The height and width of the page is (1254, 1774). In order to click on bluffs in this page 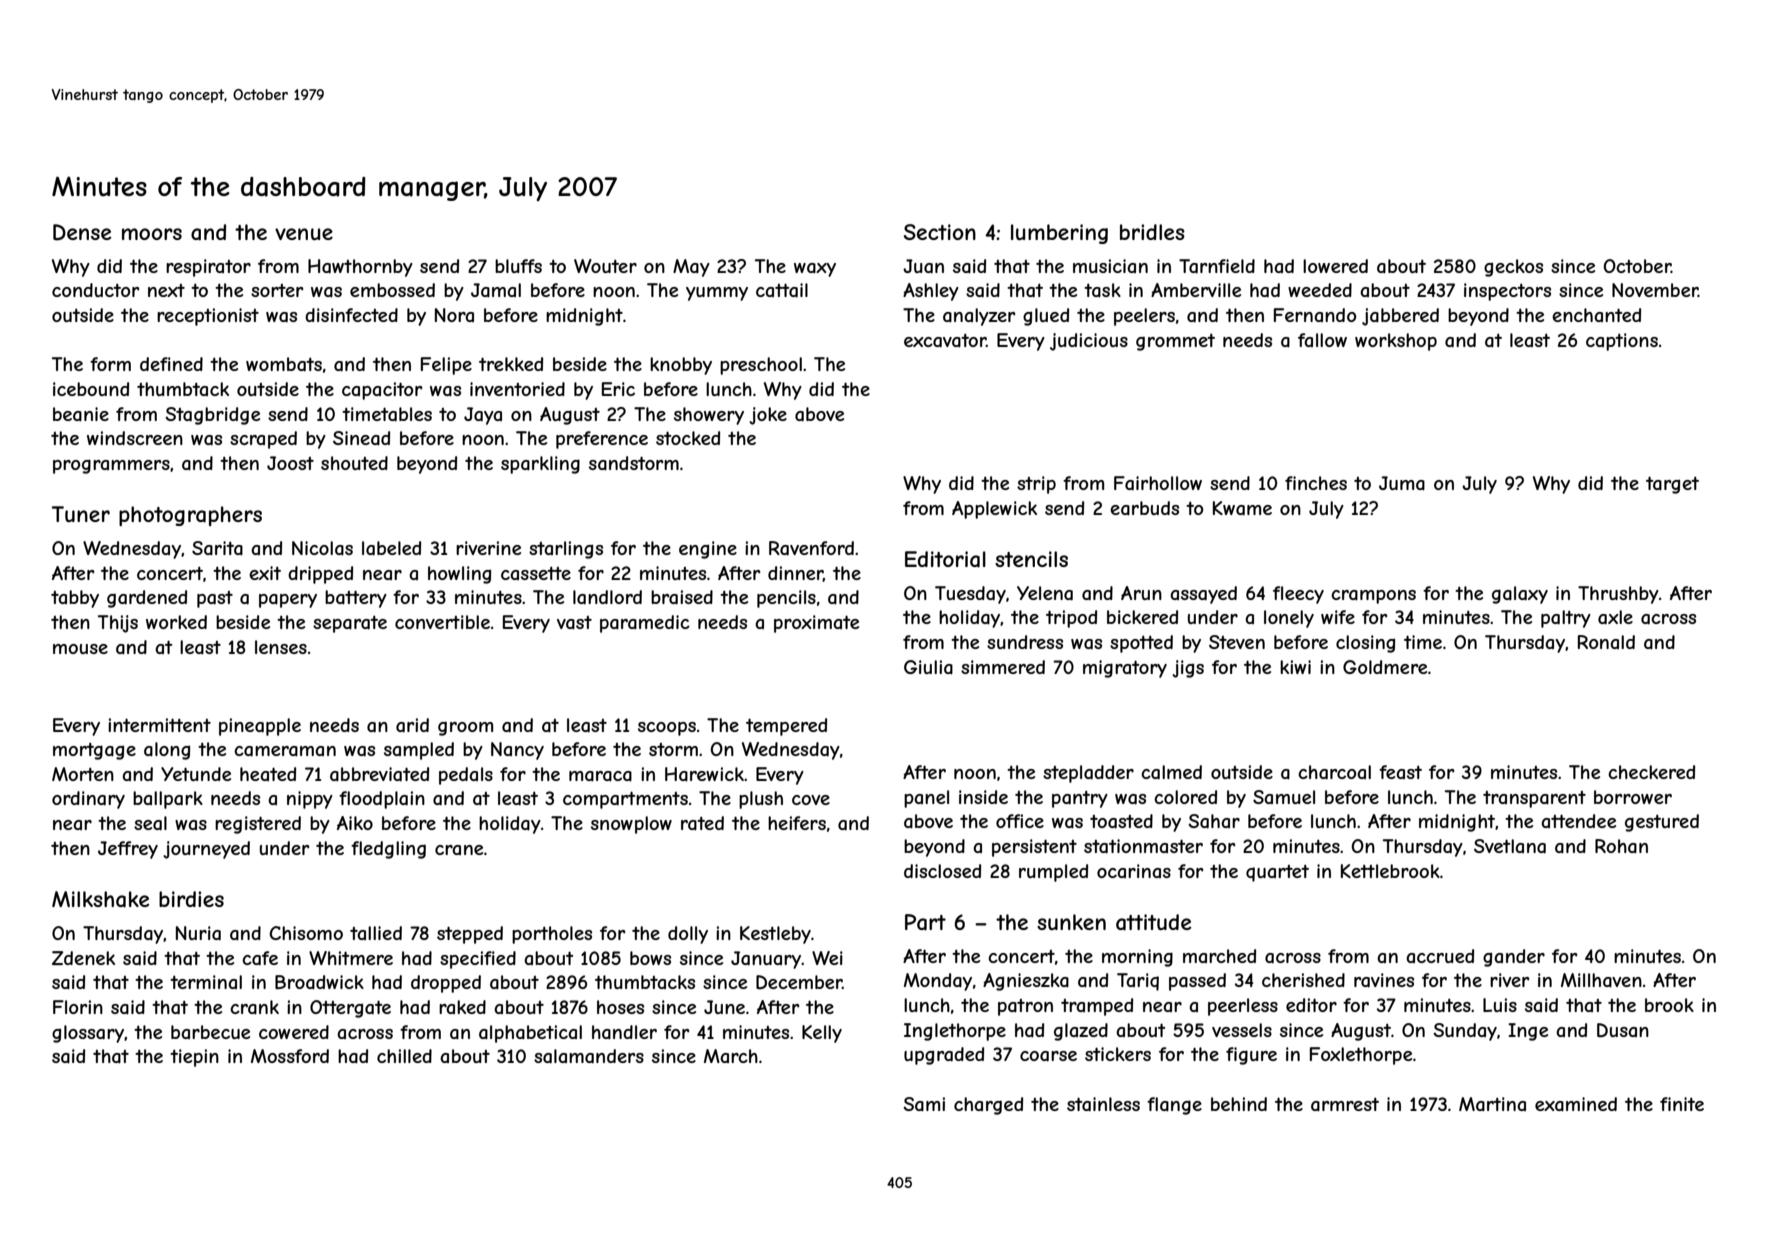, I will do `click(518, 266)`.
